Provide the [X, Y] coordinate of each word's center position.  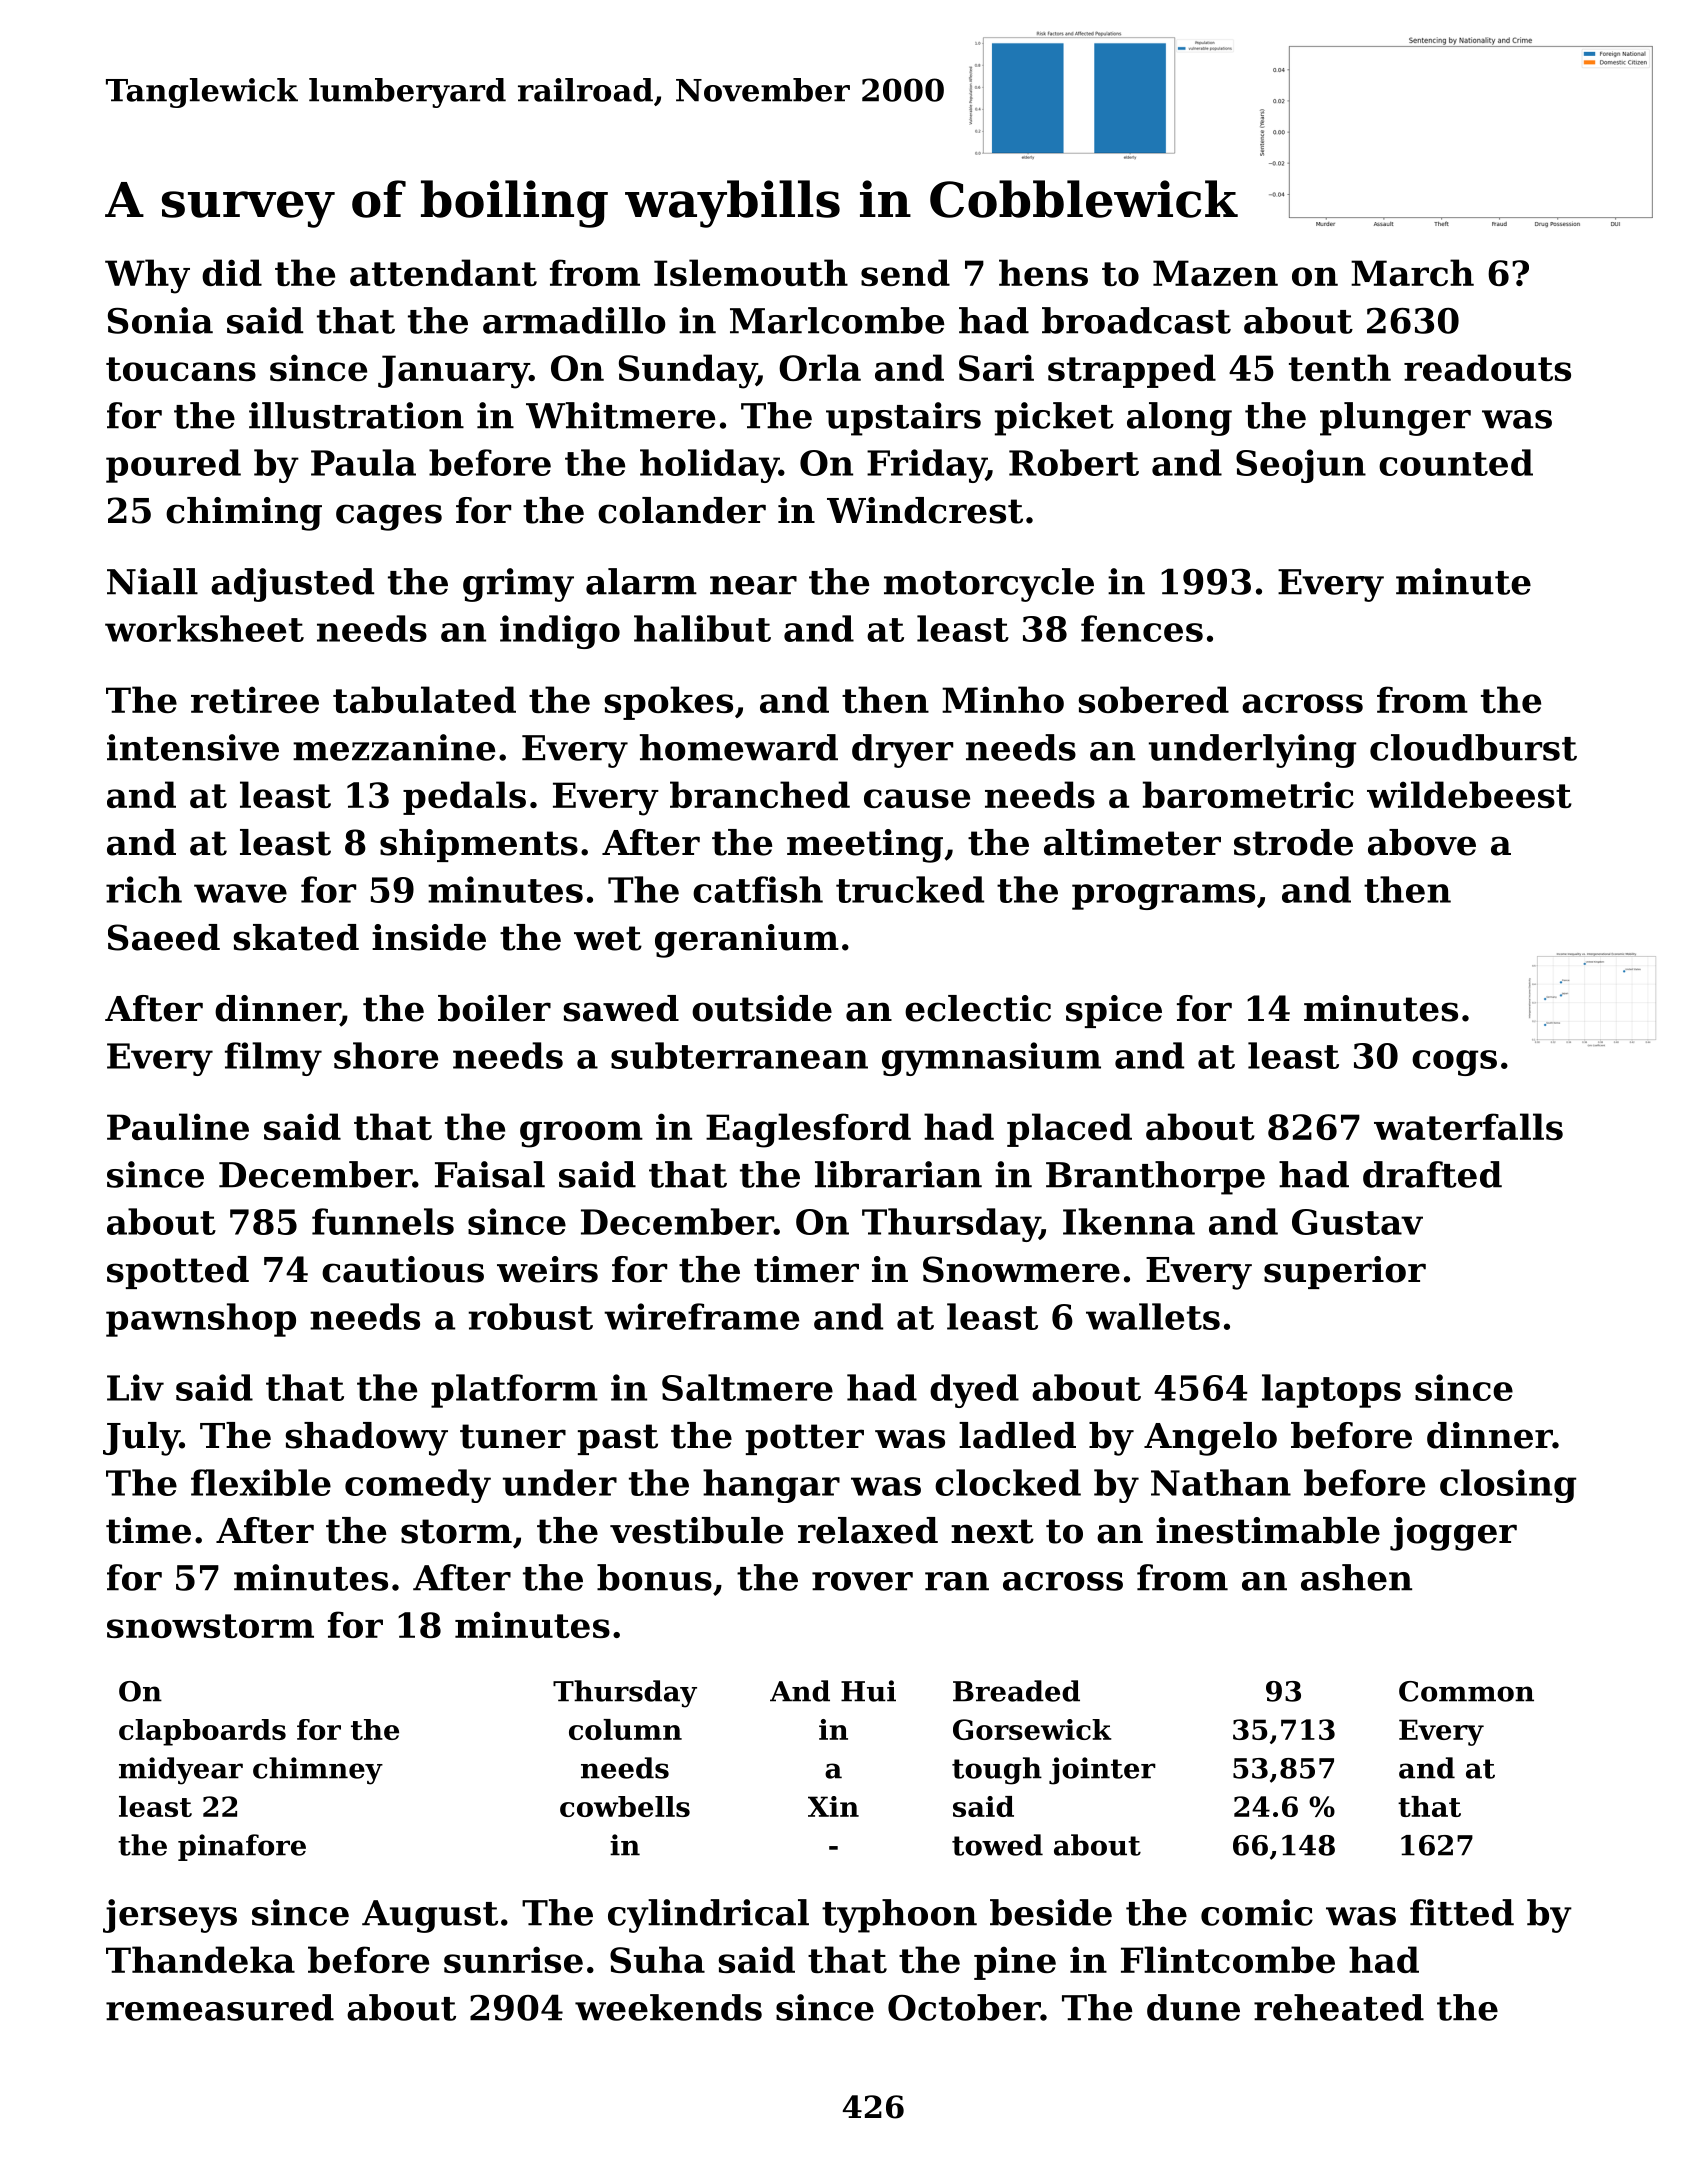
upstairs [903, 419]
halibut [702, 628]
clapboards [202, 1732]
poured [173, 466]
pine [1015, 1963]
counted [1456, 462]
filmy [273, 1059]
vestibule [696, 1530]
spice [1114, 1011]
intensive [193, 747]
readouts [1487, 367]
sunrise [513, 1959]
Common [1466, 1691]
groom [581, 1134]
